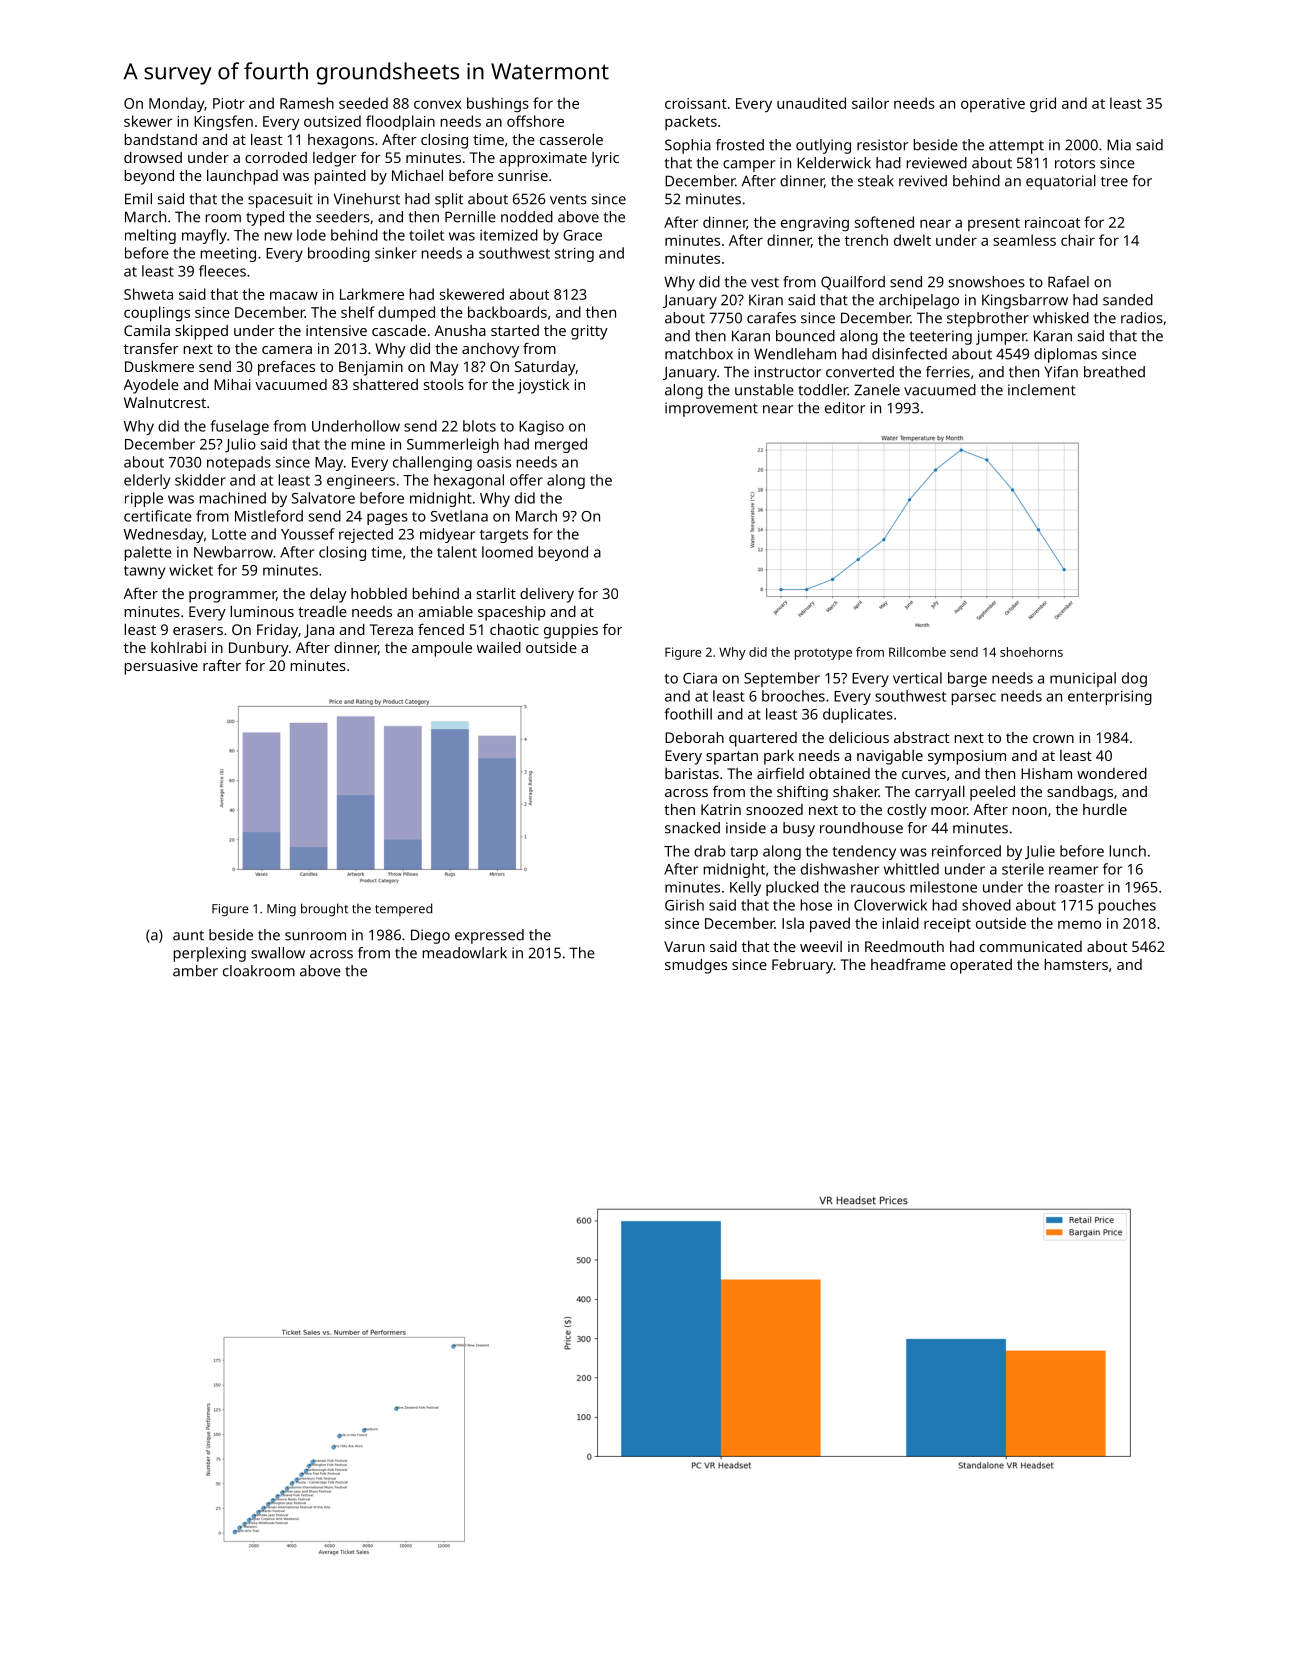 The image size is (1291, 1671). I want to click on sailor, so click(870, 103).
